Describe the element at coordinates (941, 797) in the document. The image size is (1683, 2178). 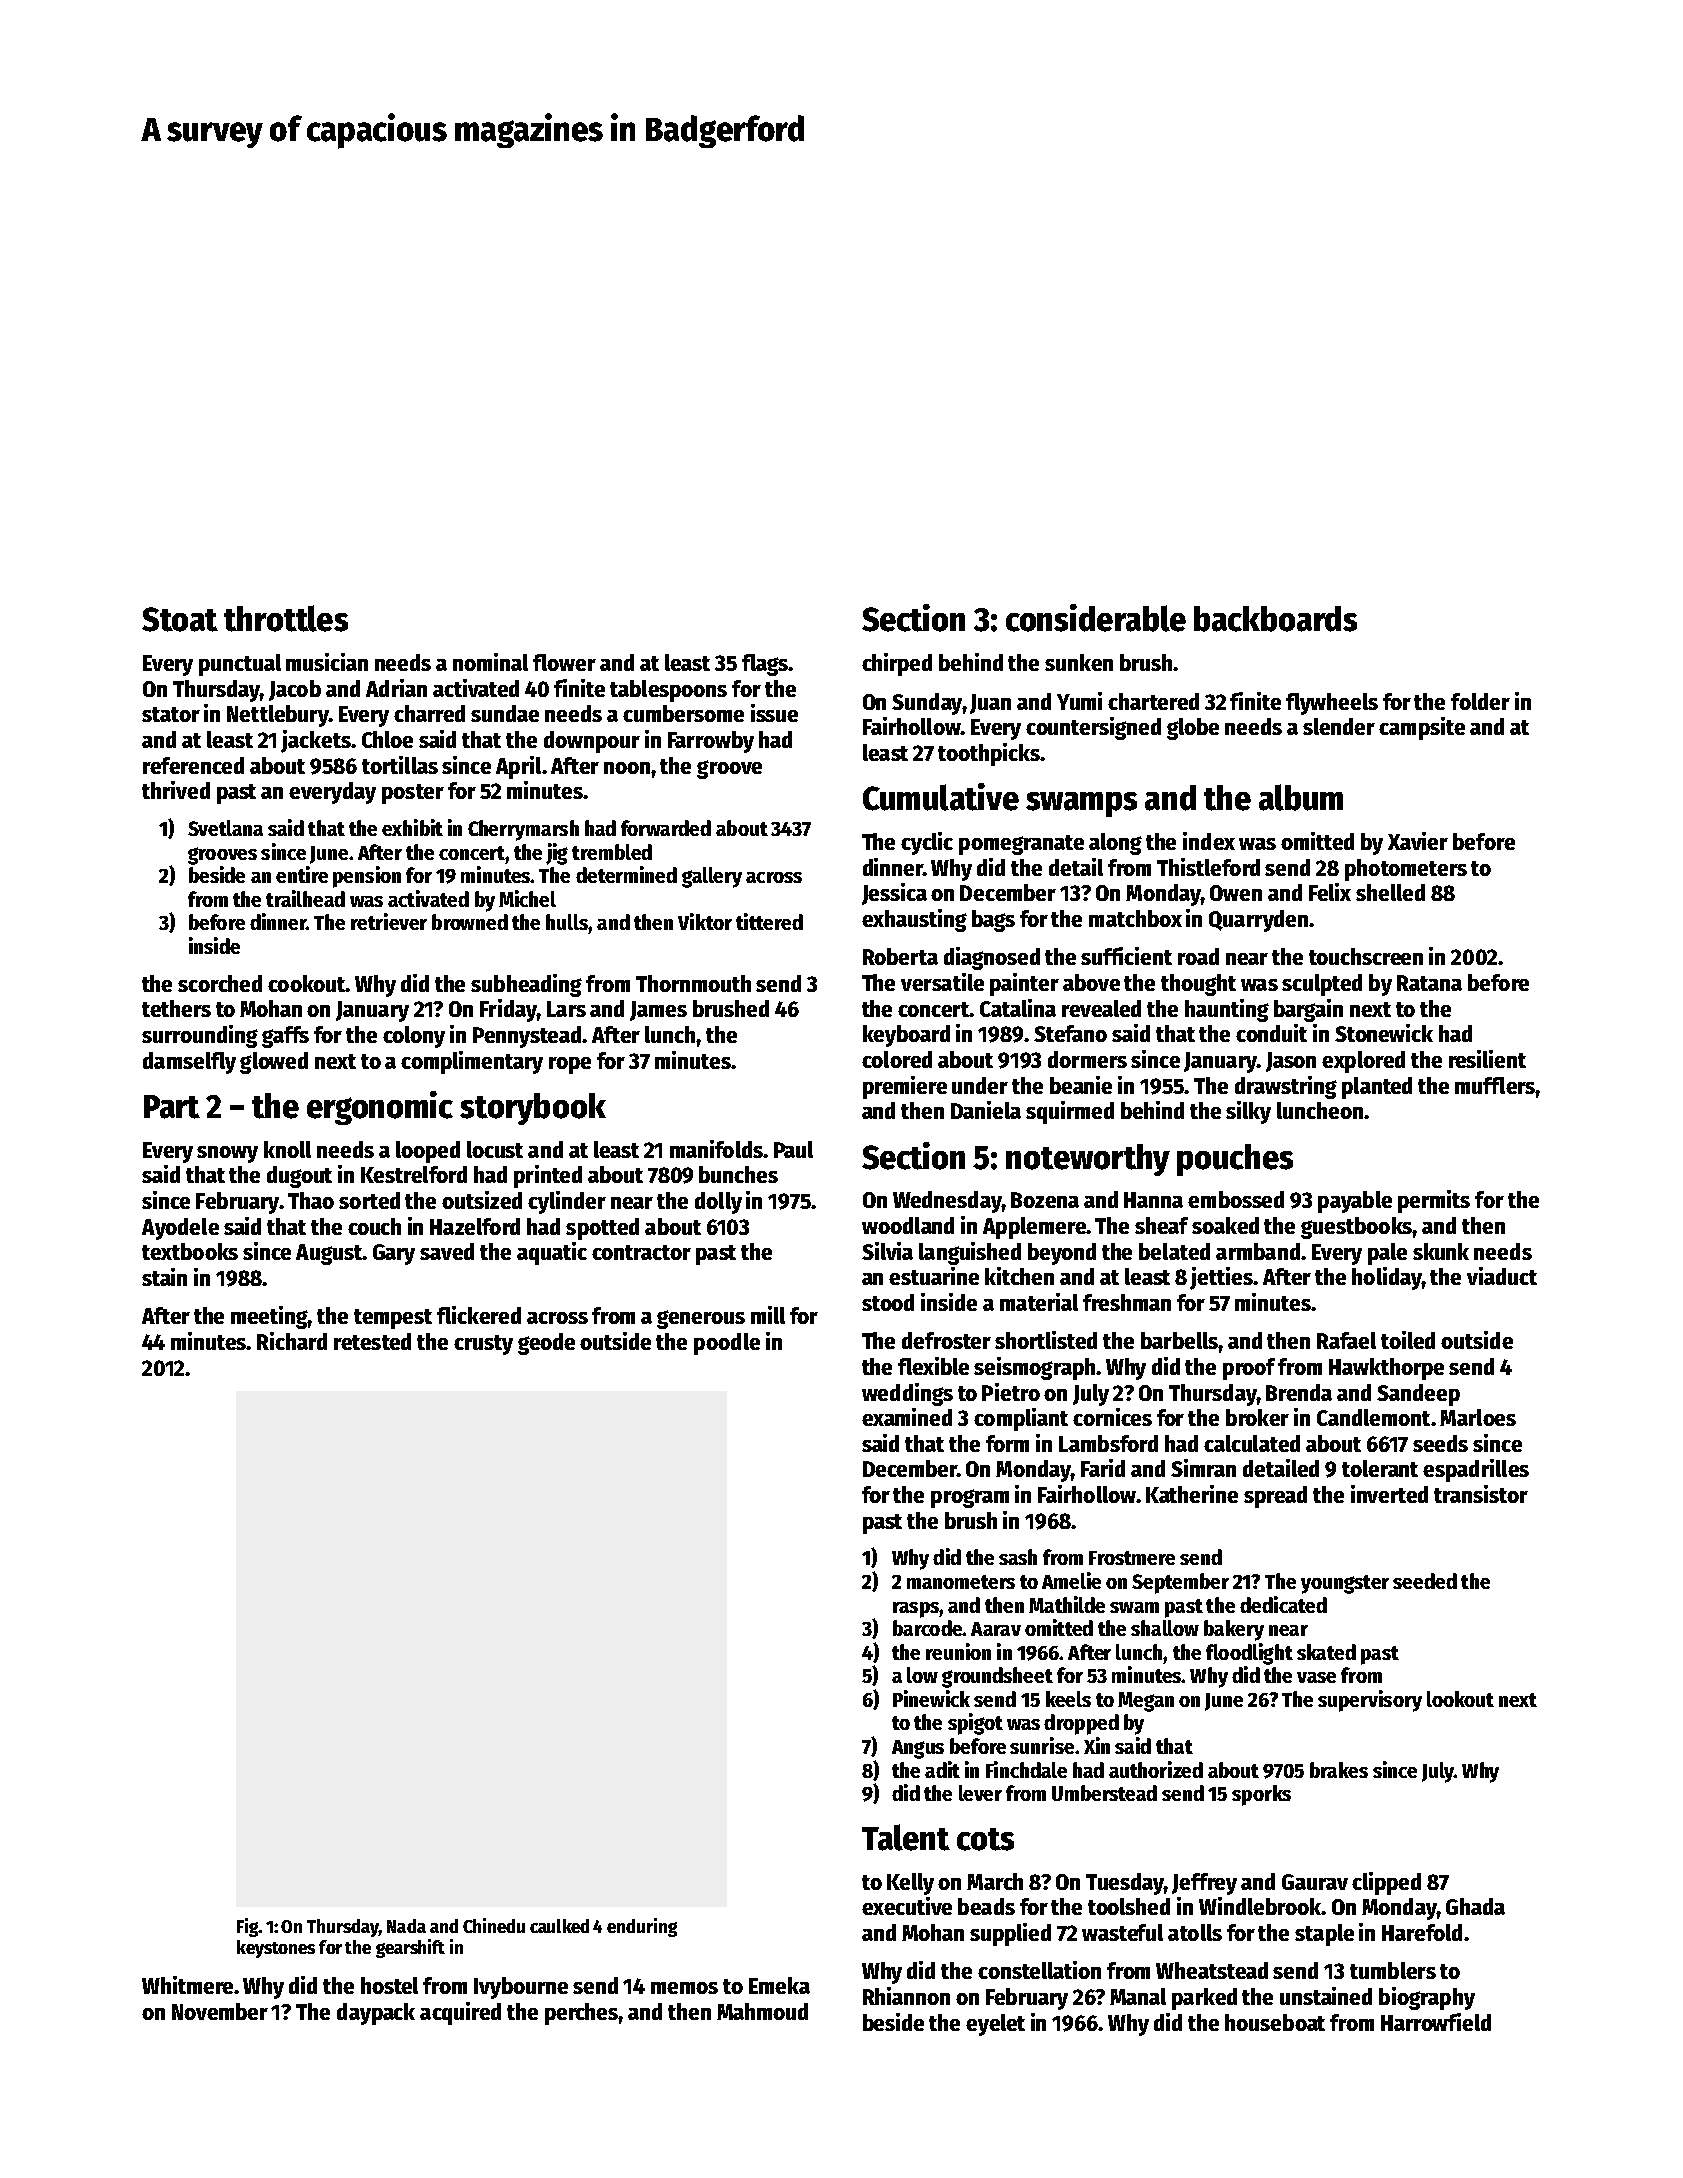
I see `Cumulative` at that location.
